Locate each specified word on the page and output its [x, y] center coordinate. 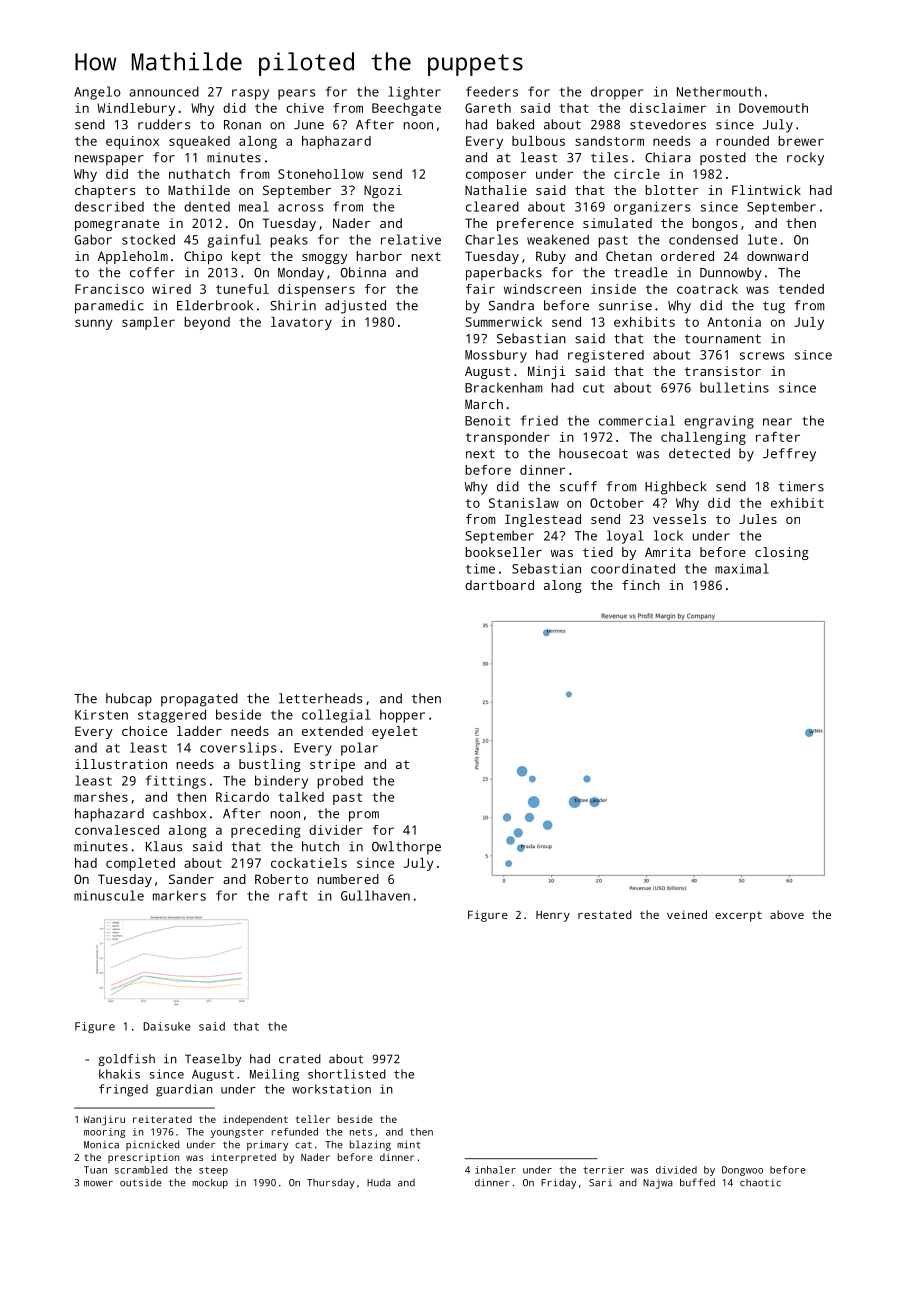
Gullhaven [375, 895]
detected [699, 453]
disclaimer [668, 108]
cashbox [179, 813]
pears [296, 94]
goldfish [126, 1060]
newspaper [109, 160]
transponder [508, 438]
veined [687, 914]
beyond [207, 323]
